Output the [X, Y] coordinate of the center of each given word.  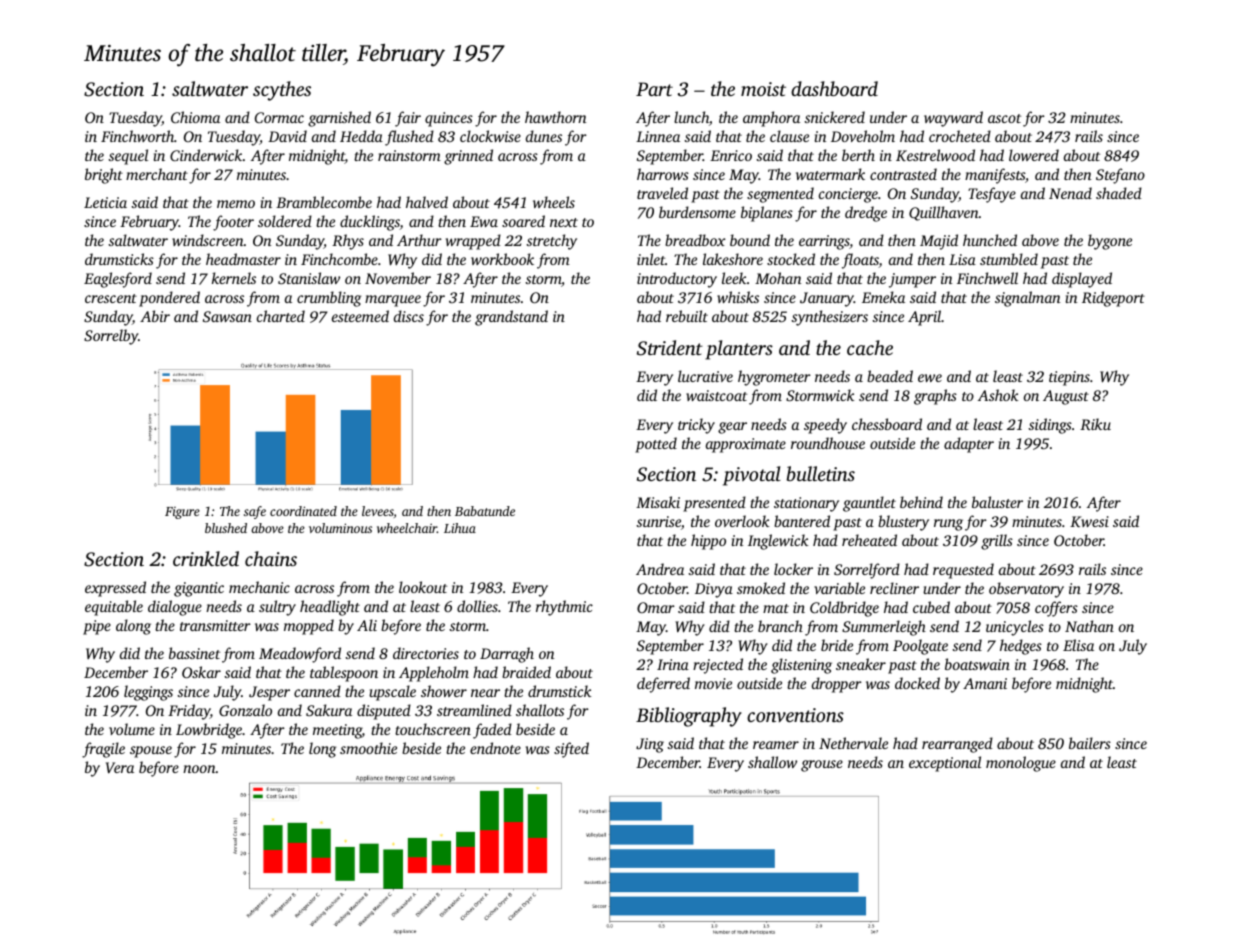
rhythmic [564, 608]
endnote [495, 748]
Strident [670, 348]
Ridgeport [1113, 299]
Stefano [1120, 176]
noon [199, 769]
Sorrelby [111, 337]
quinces [449, 119]
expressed [115, 589]
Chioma [195, 117]
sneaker [861, 664]
